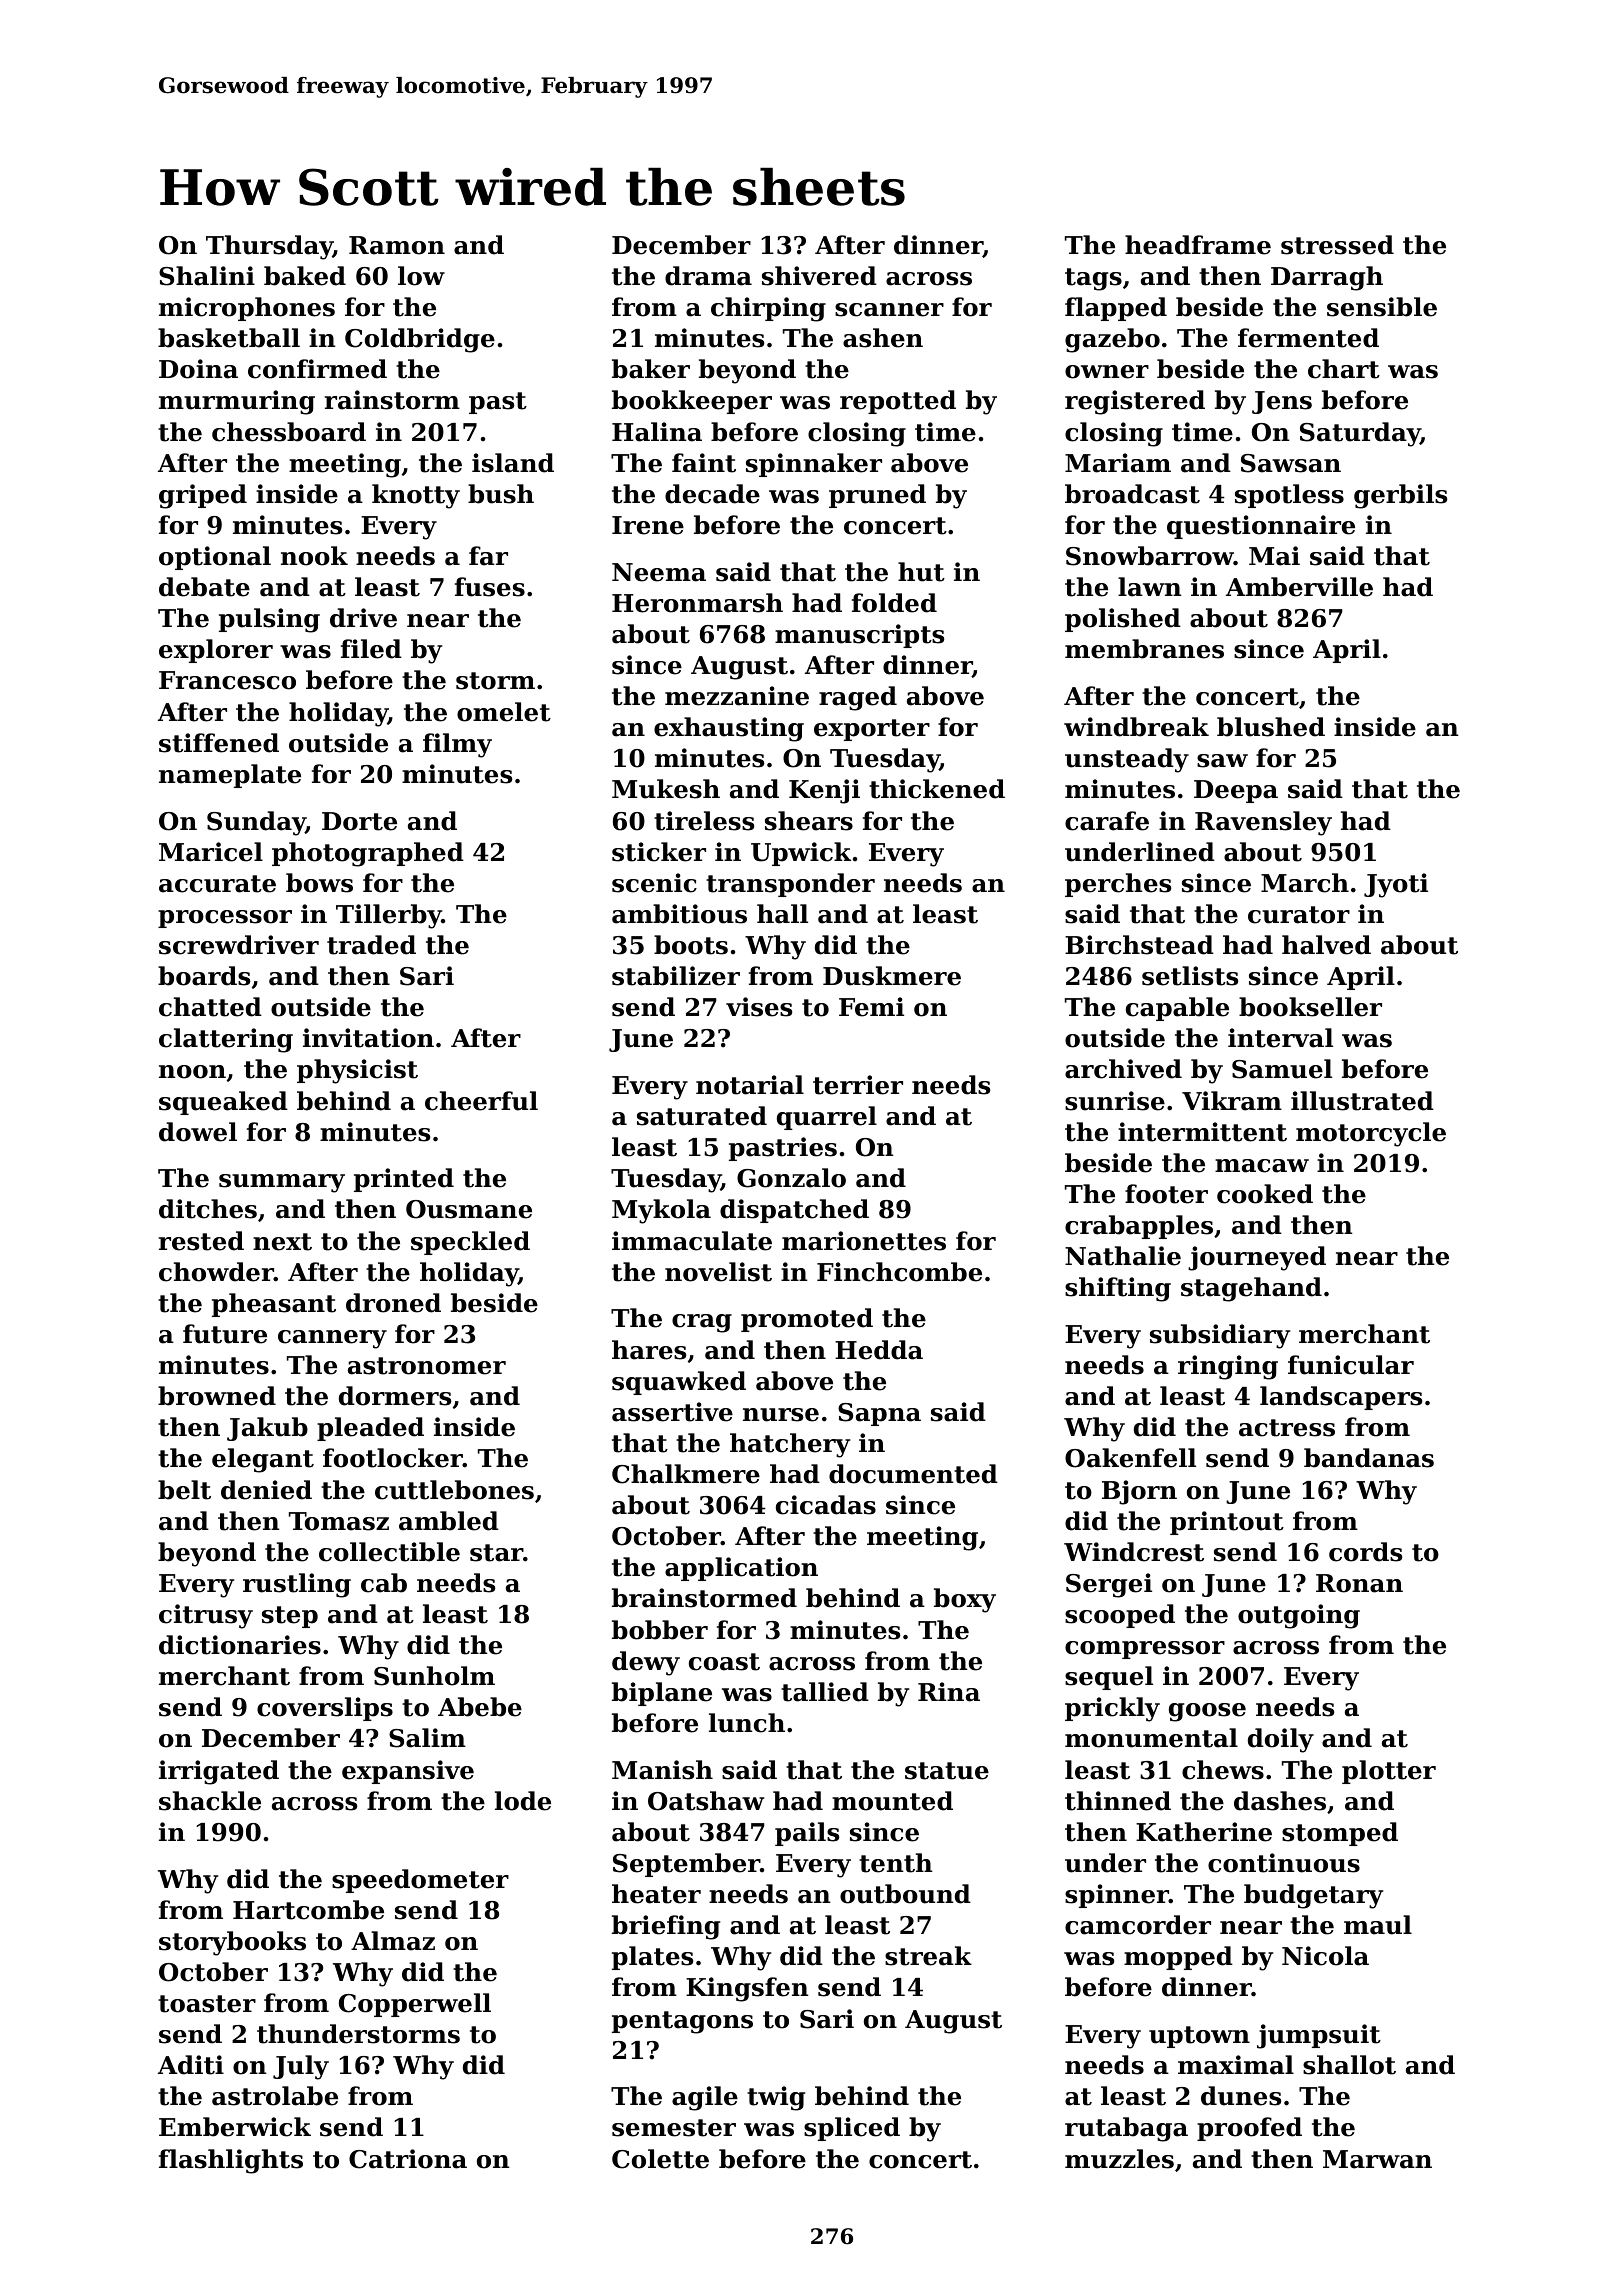 Image resolution: width=1620 pixels, height=2292 pixels. What do you see at coordinates (371, 945) in the page?
I see `traded` at bounding box center [371, 945].
